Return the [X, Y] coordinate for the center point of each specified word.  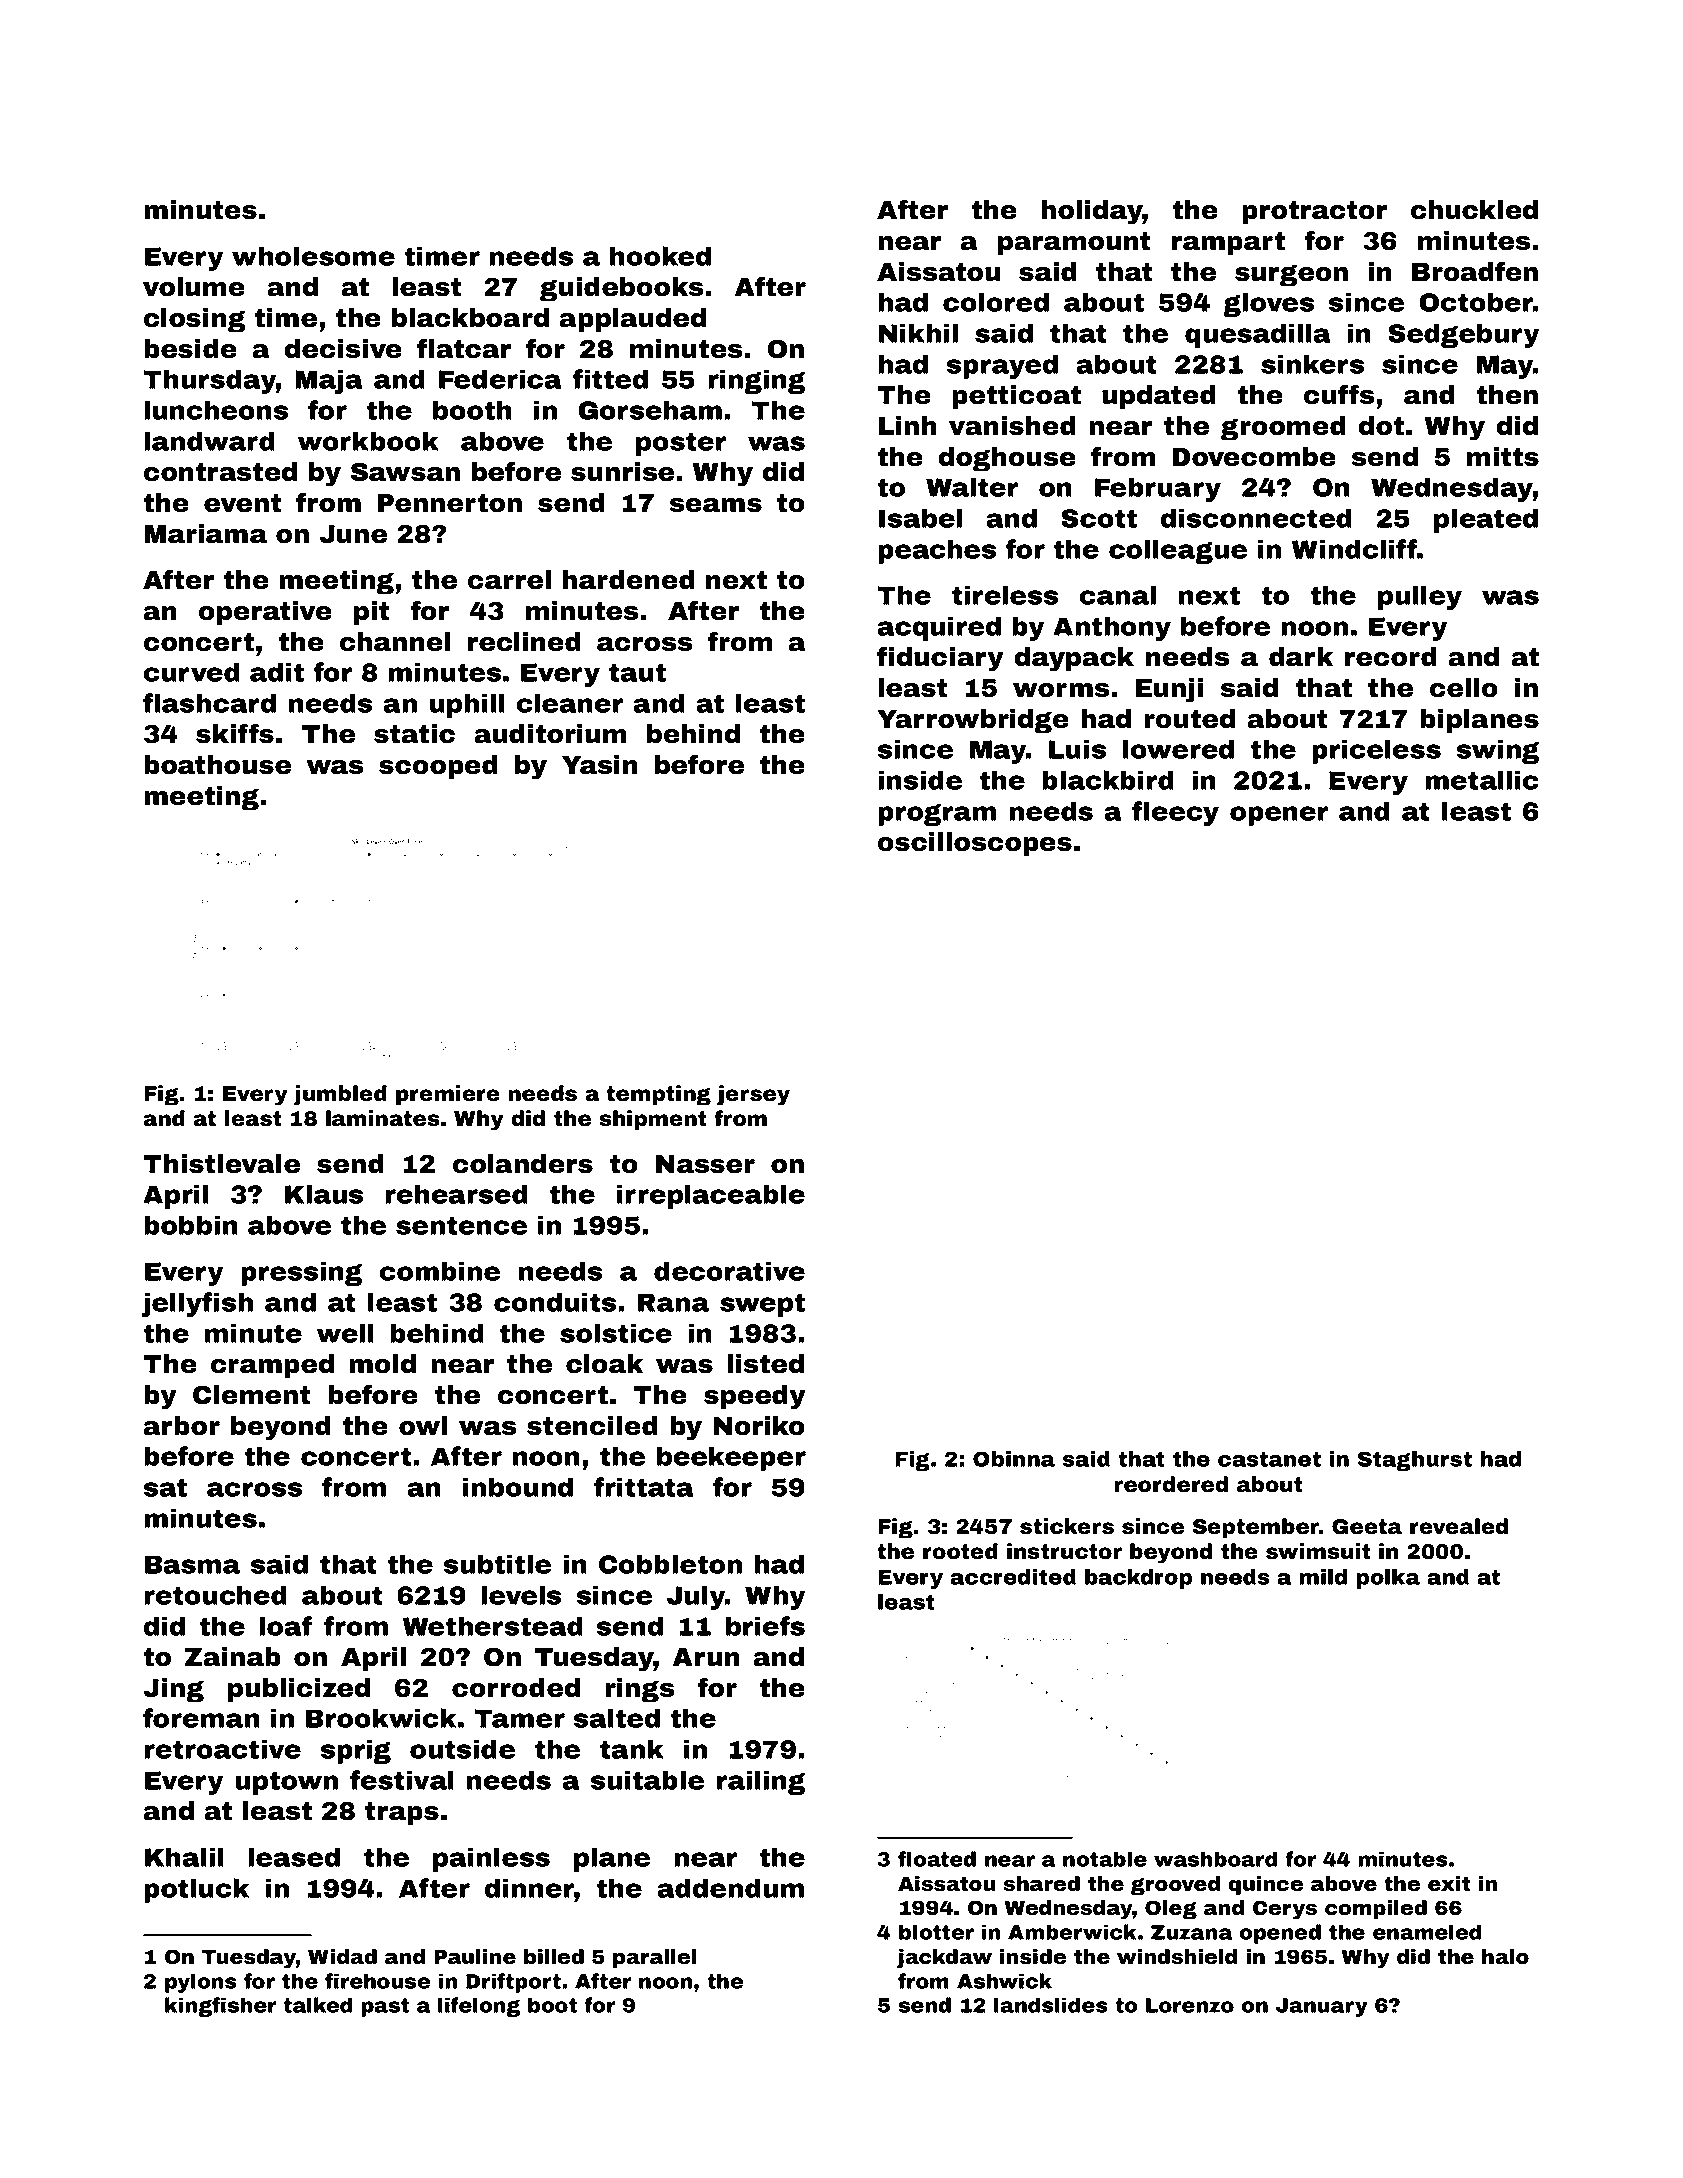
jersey [753, 1095]
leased [294, 1857]
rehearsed [456, 1194]
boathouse [217, 765]
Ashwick [1004, 1981]
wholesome [313, 256]
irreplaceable [711, 1196]
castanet [1269, 1459]
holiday [1092, 212]
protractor [1314, 212]
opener [1279, 816]
